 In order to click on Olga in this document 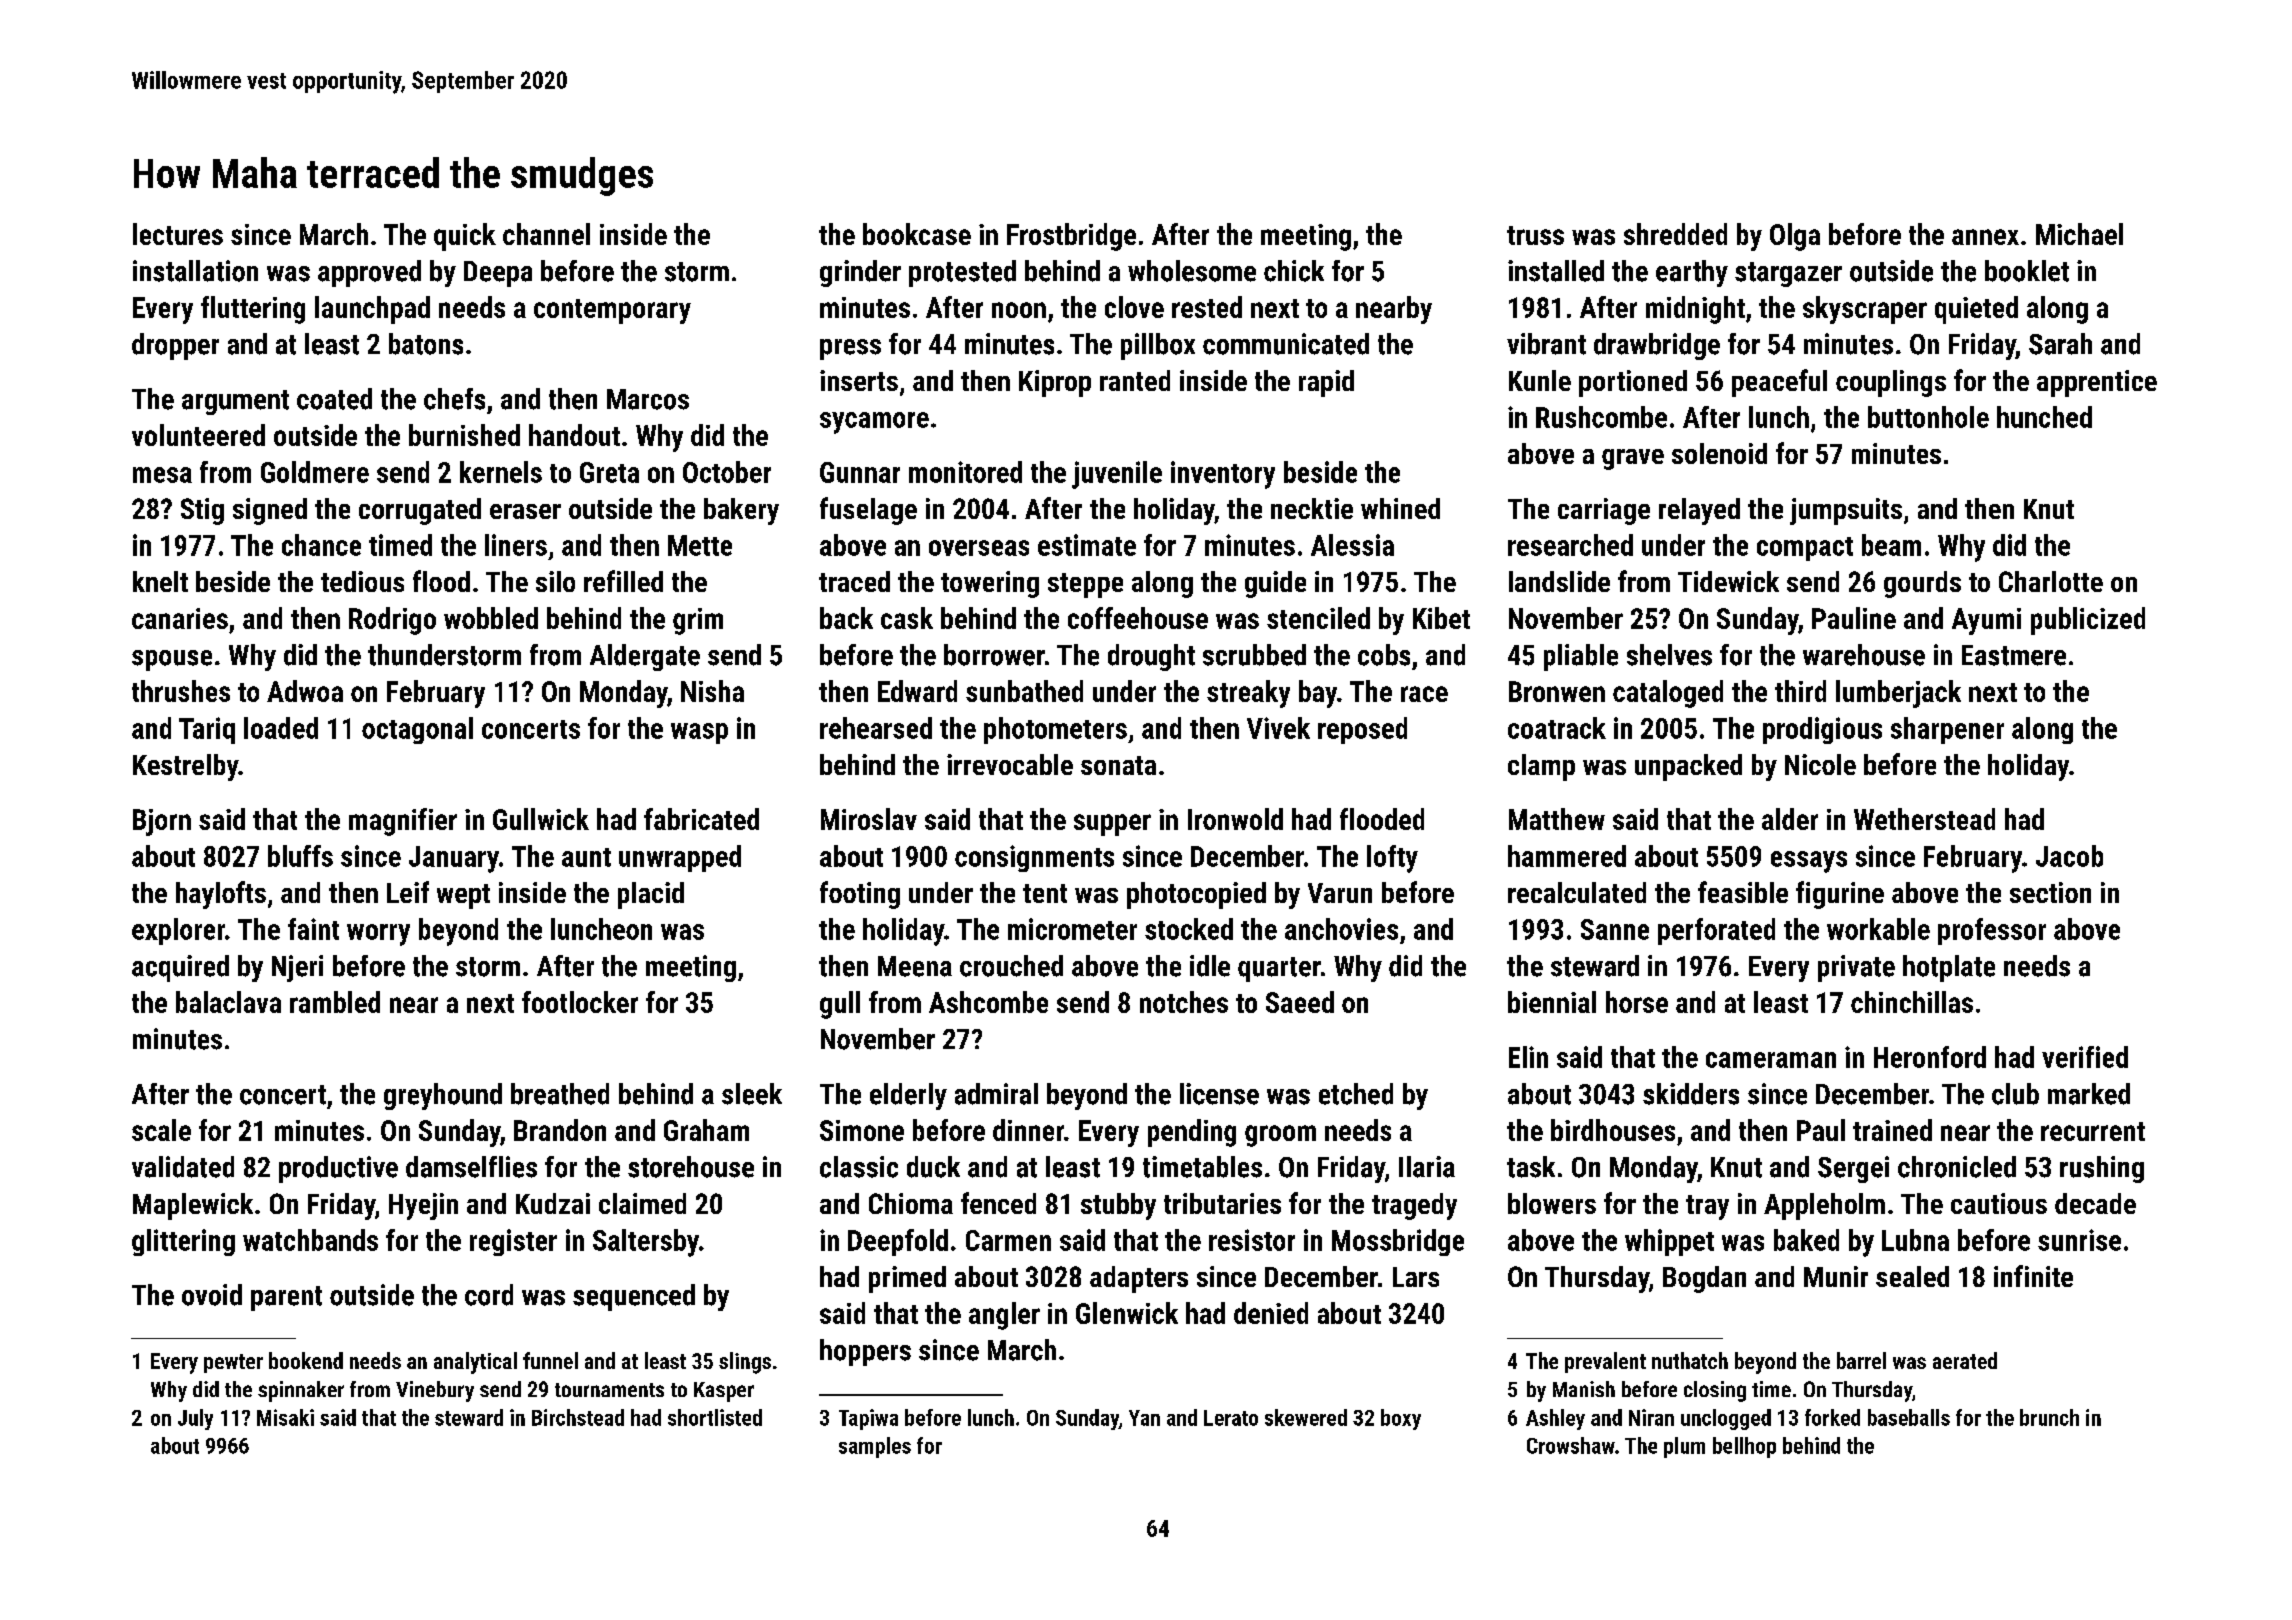, I will do `click(1795, 237)`.
